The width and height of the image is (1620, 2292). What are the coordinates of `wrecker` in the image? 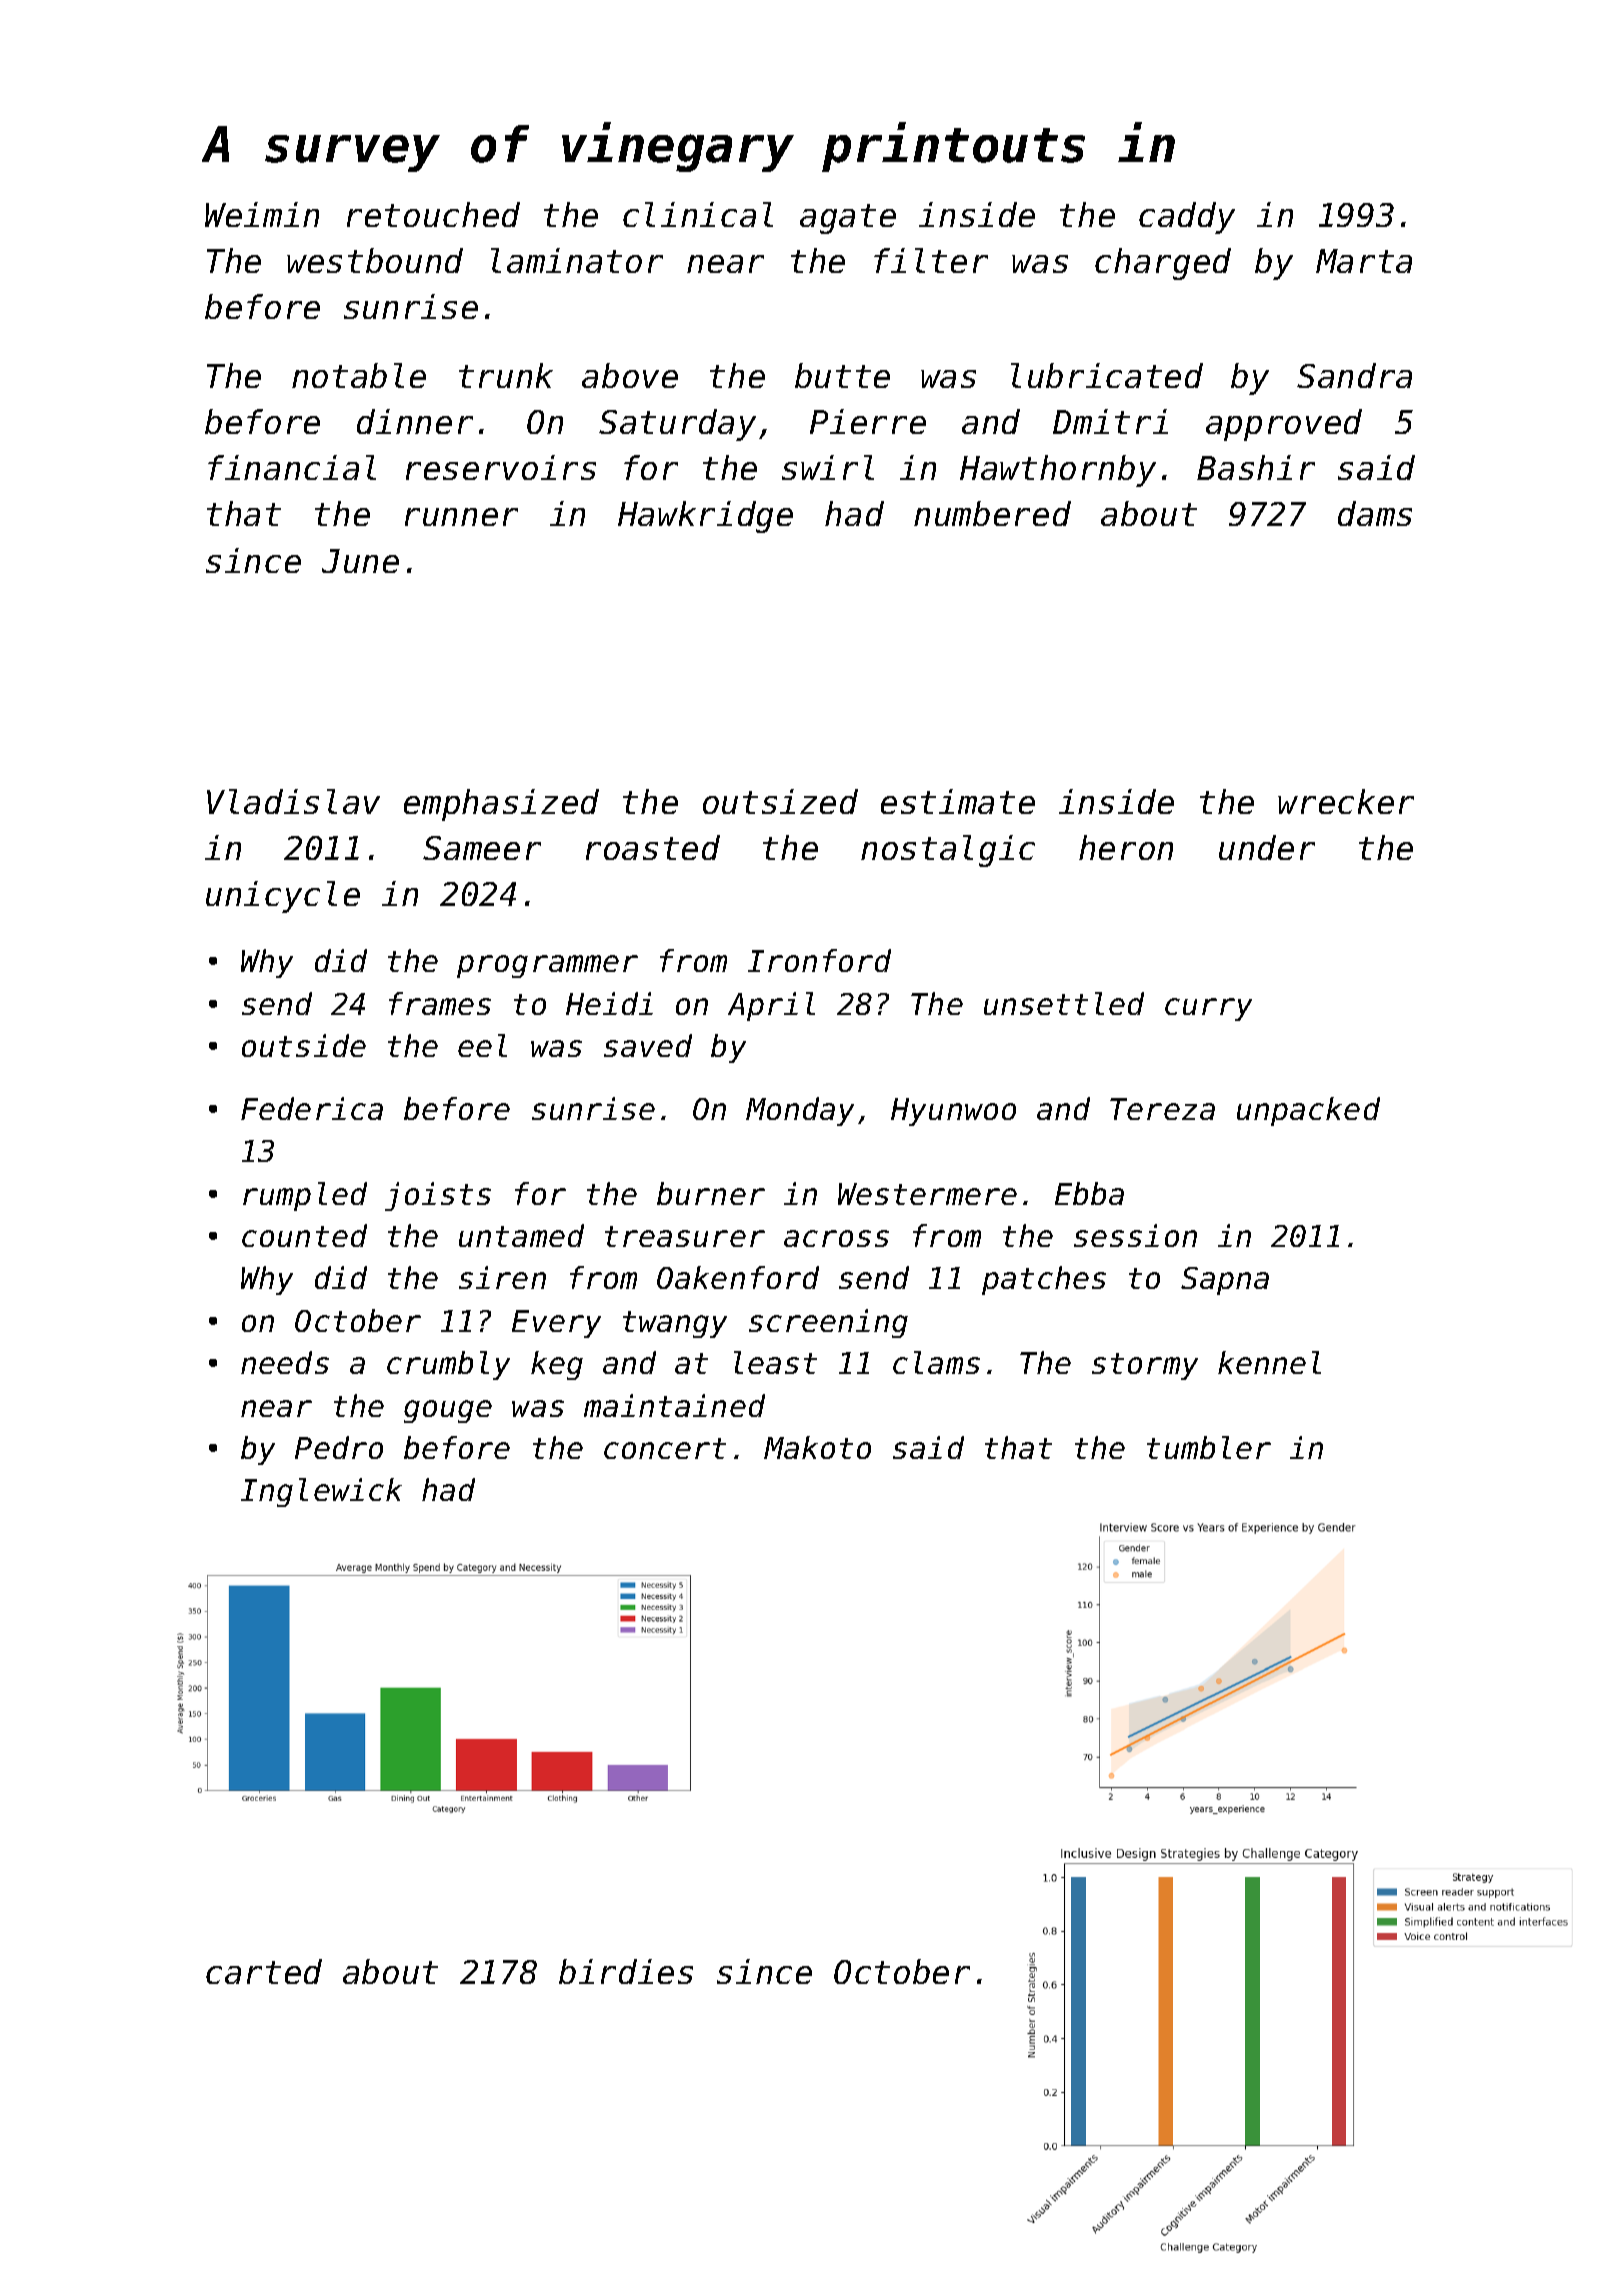 It's located at (1346, 801).
